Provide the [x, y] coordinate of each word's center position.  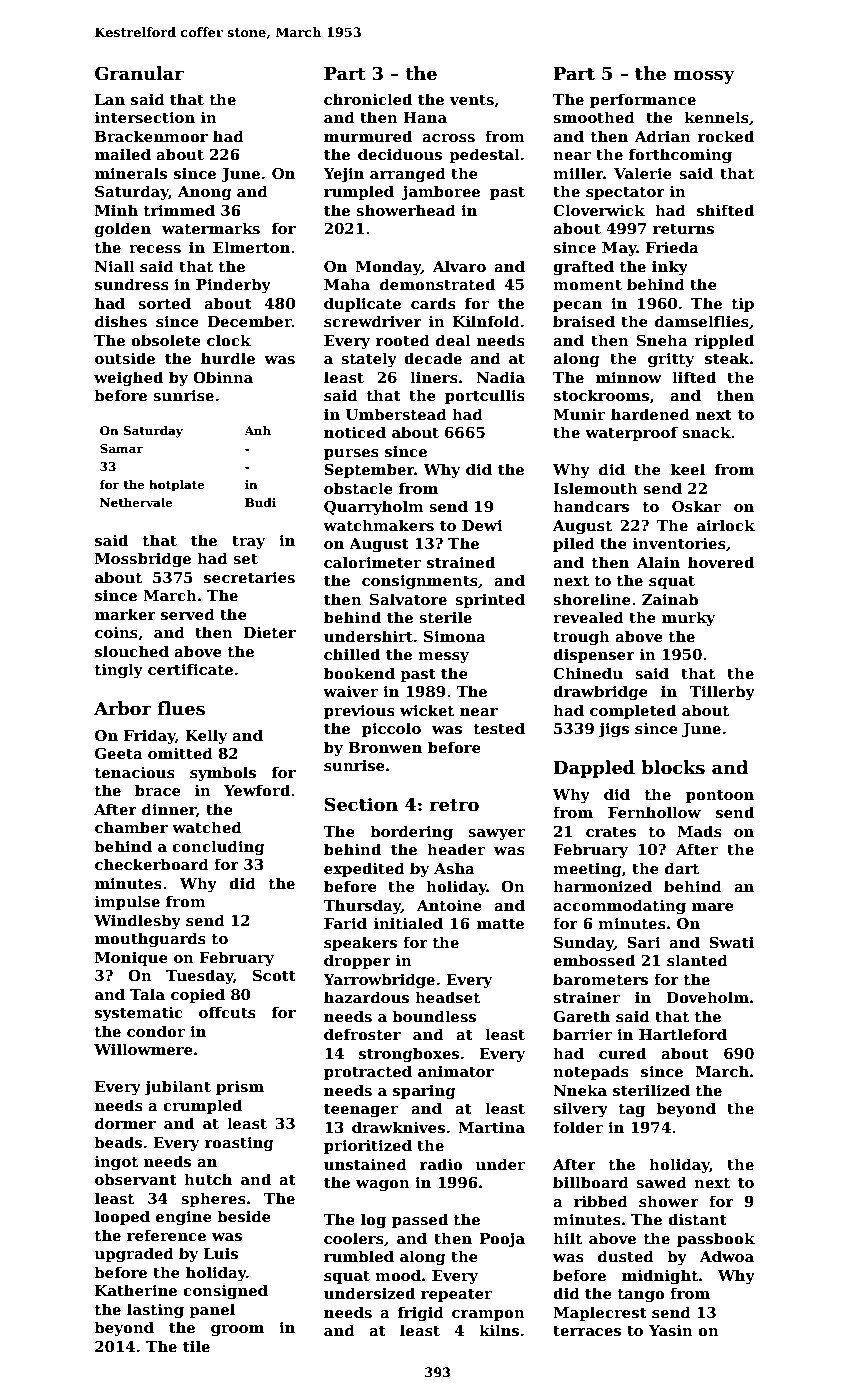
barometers [600, 979]
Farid [345, 923]
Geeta [119, 753]
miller [578, 173]
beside [244, 1216]
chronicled [368, 99]
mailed [123, 154]
